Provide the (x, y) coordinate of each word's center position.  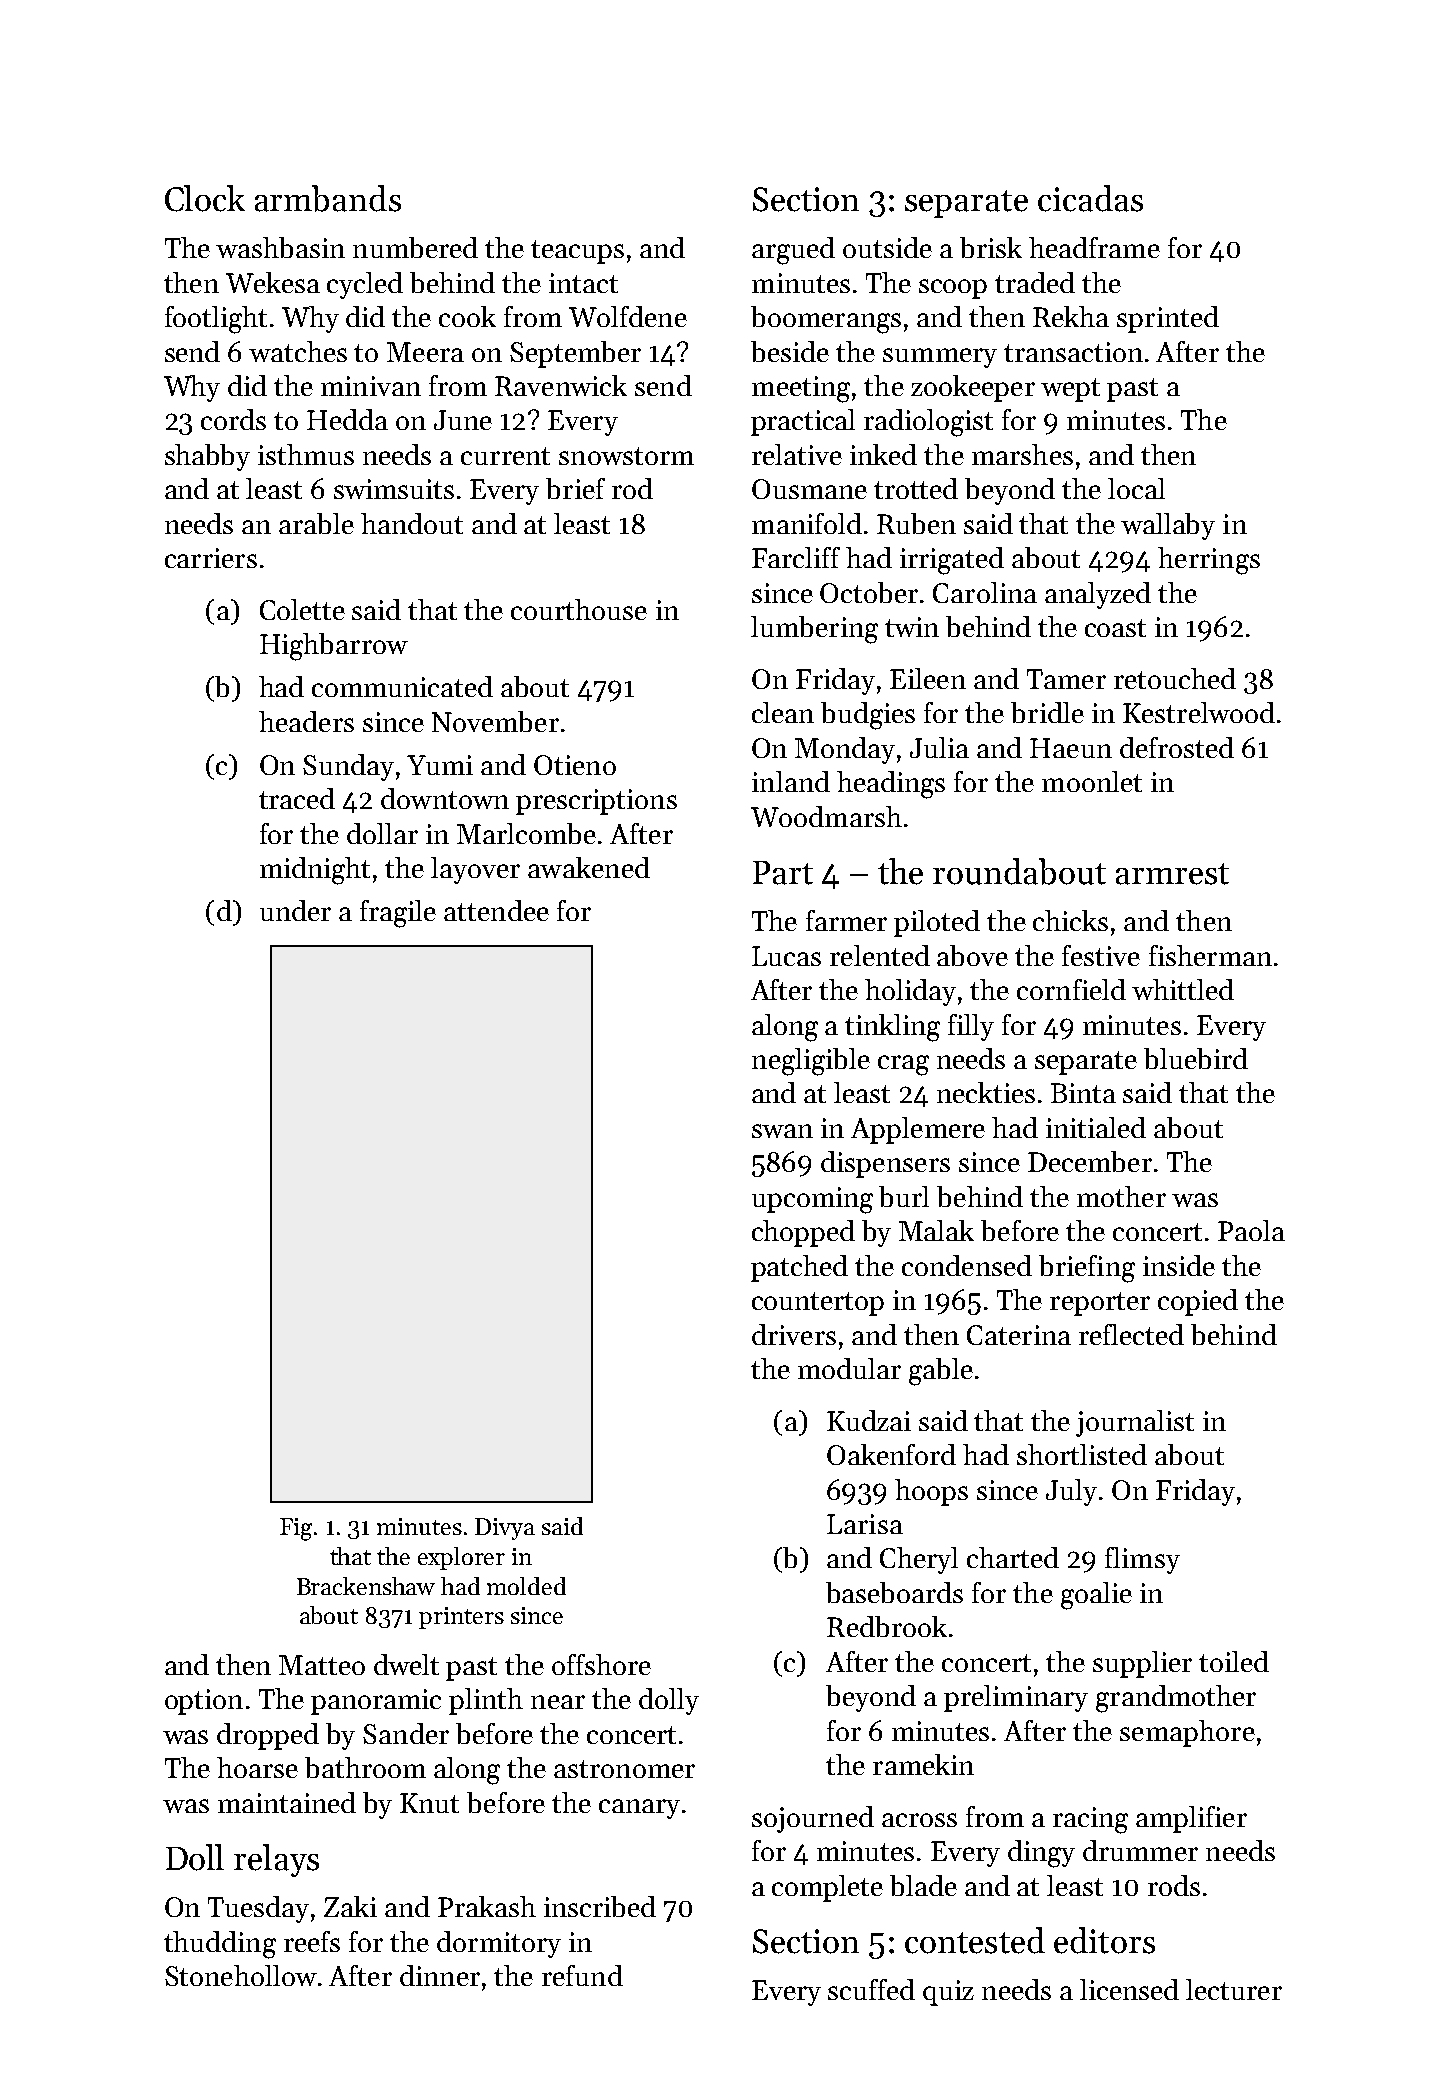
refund (582, 1975)
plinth (486, 1701)
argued (793, 251)
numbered (415, 247)
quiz (948, 1993)
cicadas (1090, 198)
